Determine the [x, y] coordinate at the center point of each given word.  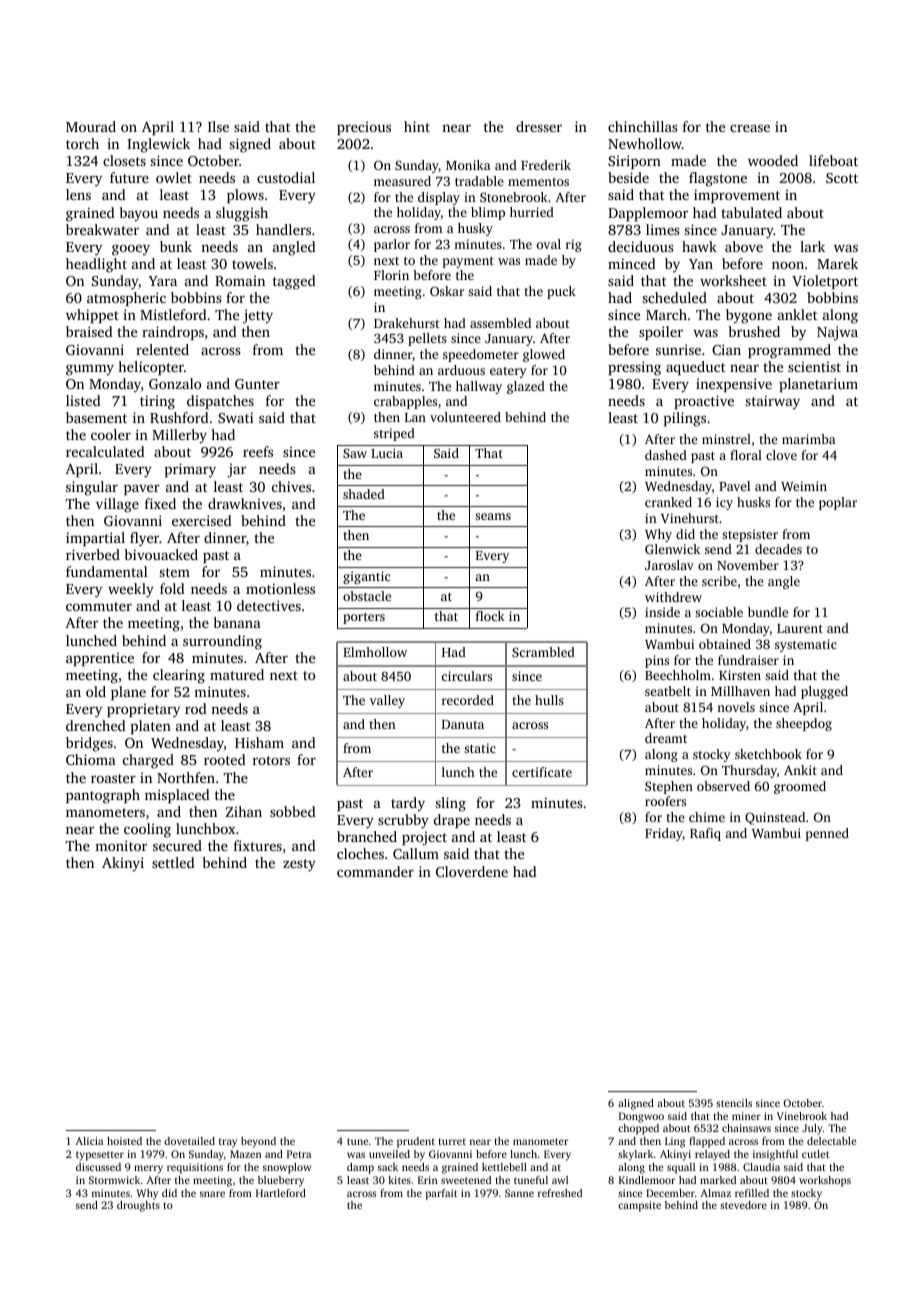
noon [788, 265]
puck [561, 292]
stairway [772, 402]
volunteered [465, 417]
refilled [752, 1193]
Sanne [519, 1193]
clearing [179, 676]
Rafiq [705, 834]
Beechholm [678, 675]
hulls [549, 700]
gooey [131, 250]
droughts [138, 1206]
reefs [258, 451]
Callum [416, 853]
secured [177, 845]
